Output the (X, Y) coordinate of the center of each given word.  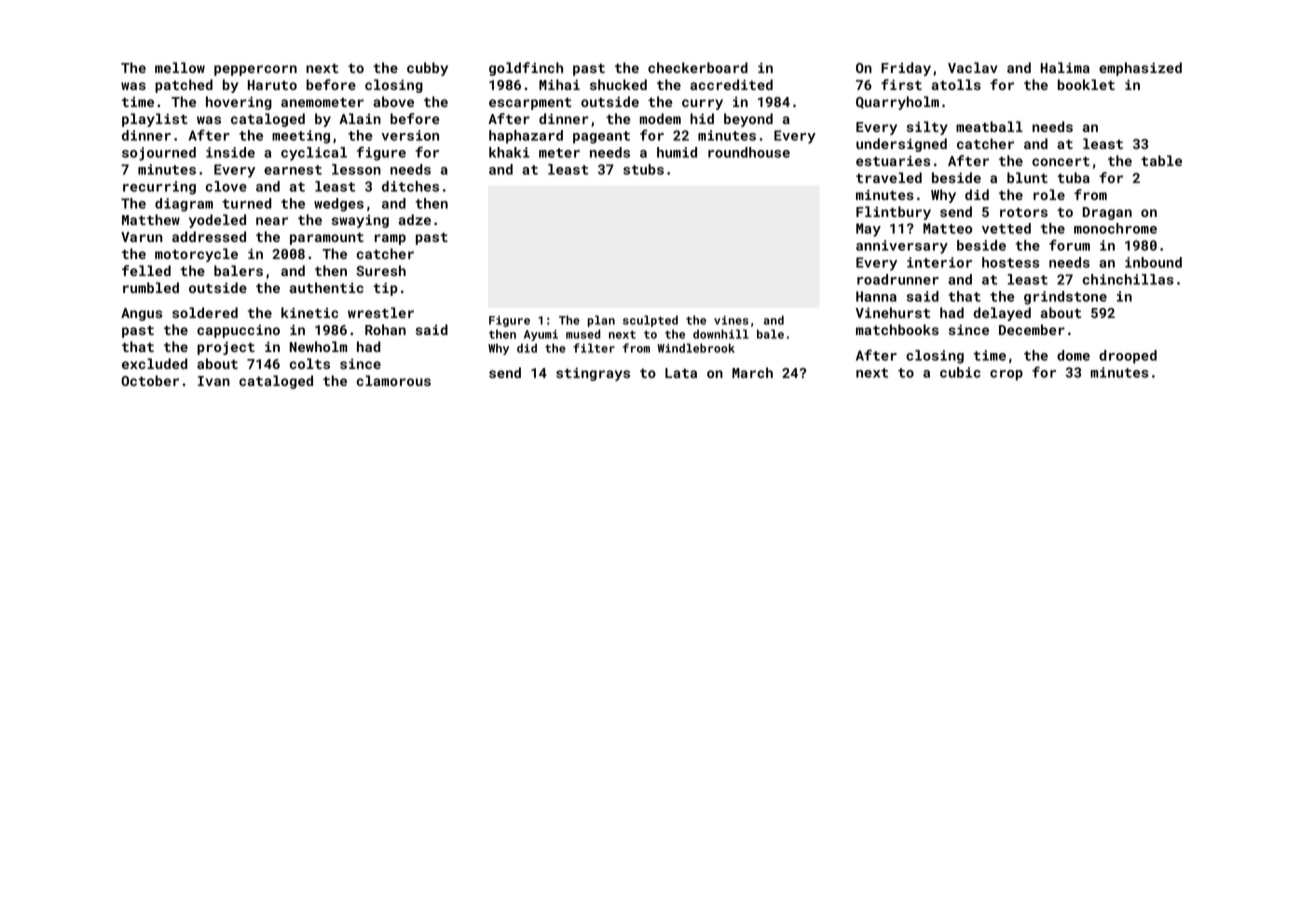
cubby (427, 69)
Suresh (381, 270)
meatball (989, 126)
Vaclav (973, 67)
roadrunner (898, 279)
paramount (327, 238)
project (226, 348)
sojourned (159, 154)
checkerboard (698, 67)
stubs (643, 169)
